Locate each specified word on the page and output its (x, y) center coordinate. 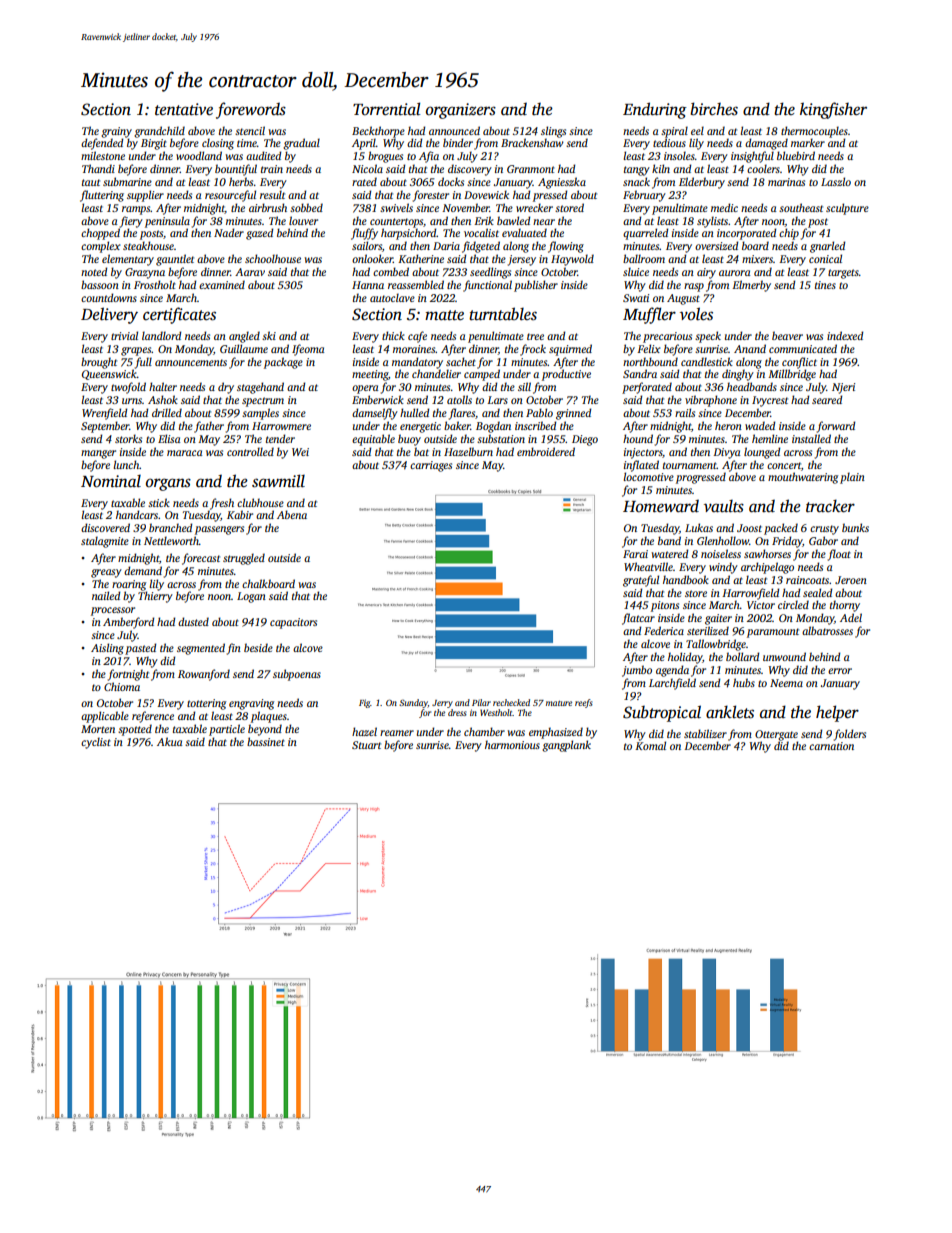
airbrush (268, 207)
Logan (251, 597)
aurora (734, 273)
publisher (536, 286)
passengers (219, 530)
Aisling (107, 649)
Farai (635, 554)
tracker (830, 506)
